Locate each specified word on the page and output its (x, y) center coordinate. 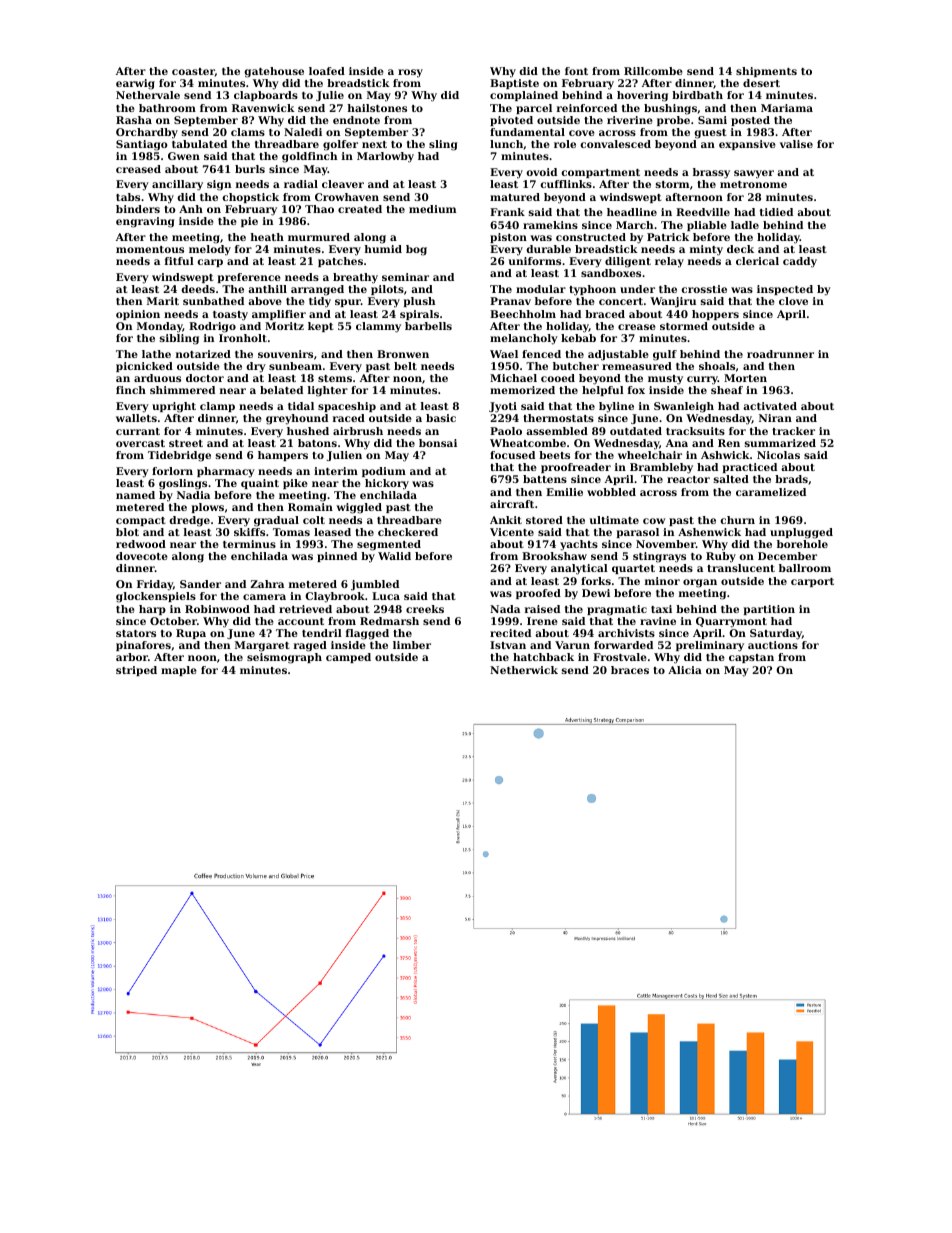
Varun (572, 645)
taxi (661, 609)
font (576, 71)
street (186, 443)
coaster (193, 71)
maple (179, 671)
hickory (387, 484)
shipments (766, 72)
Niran (775, 418)
